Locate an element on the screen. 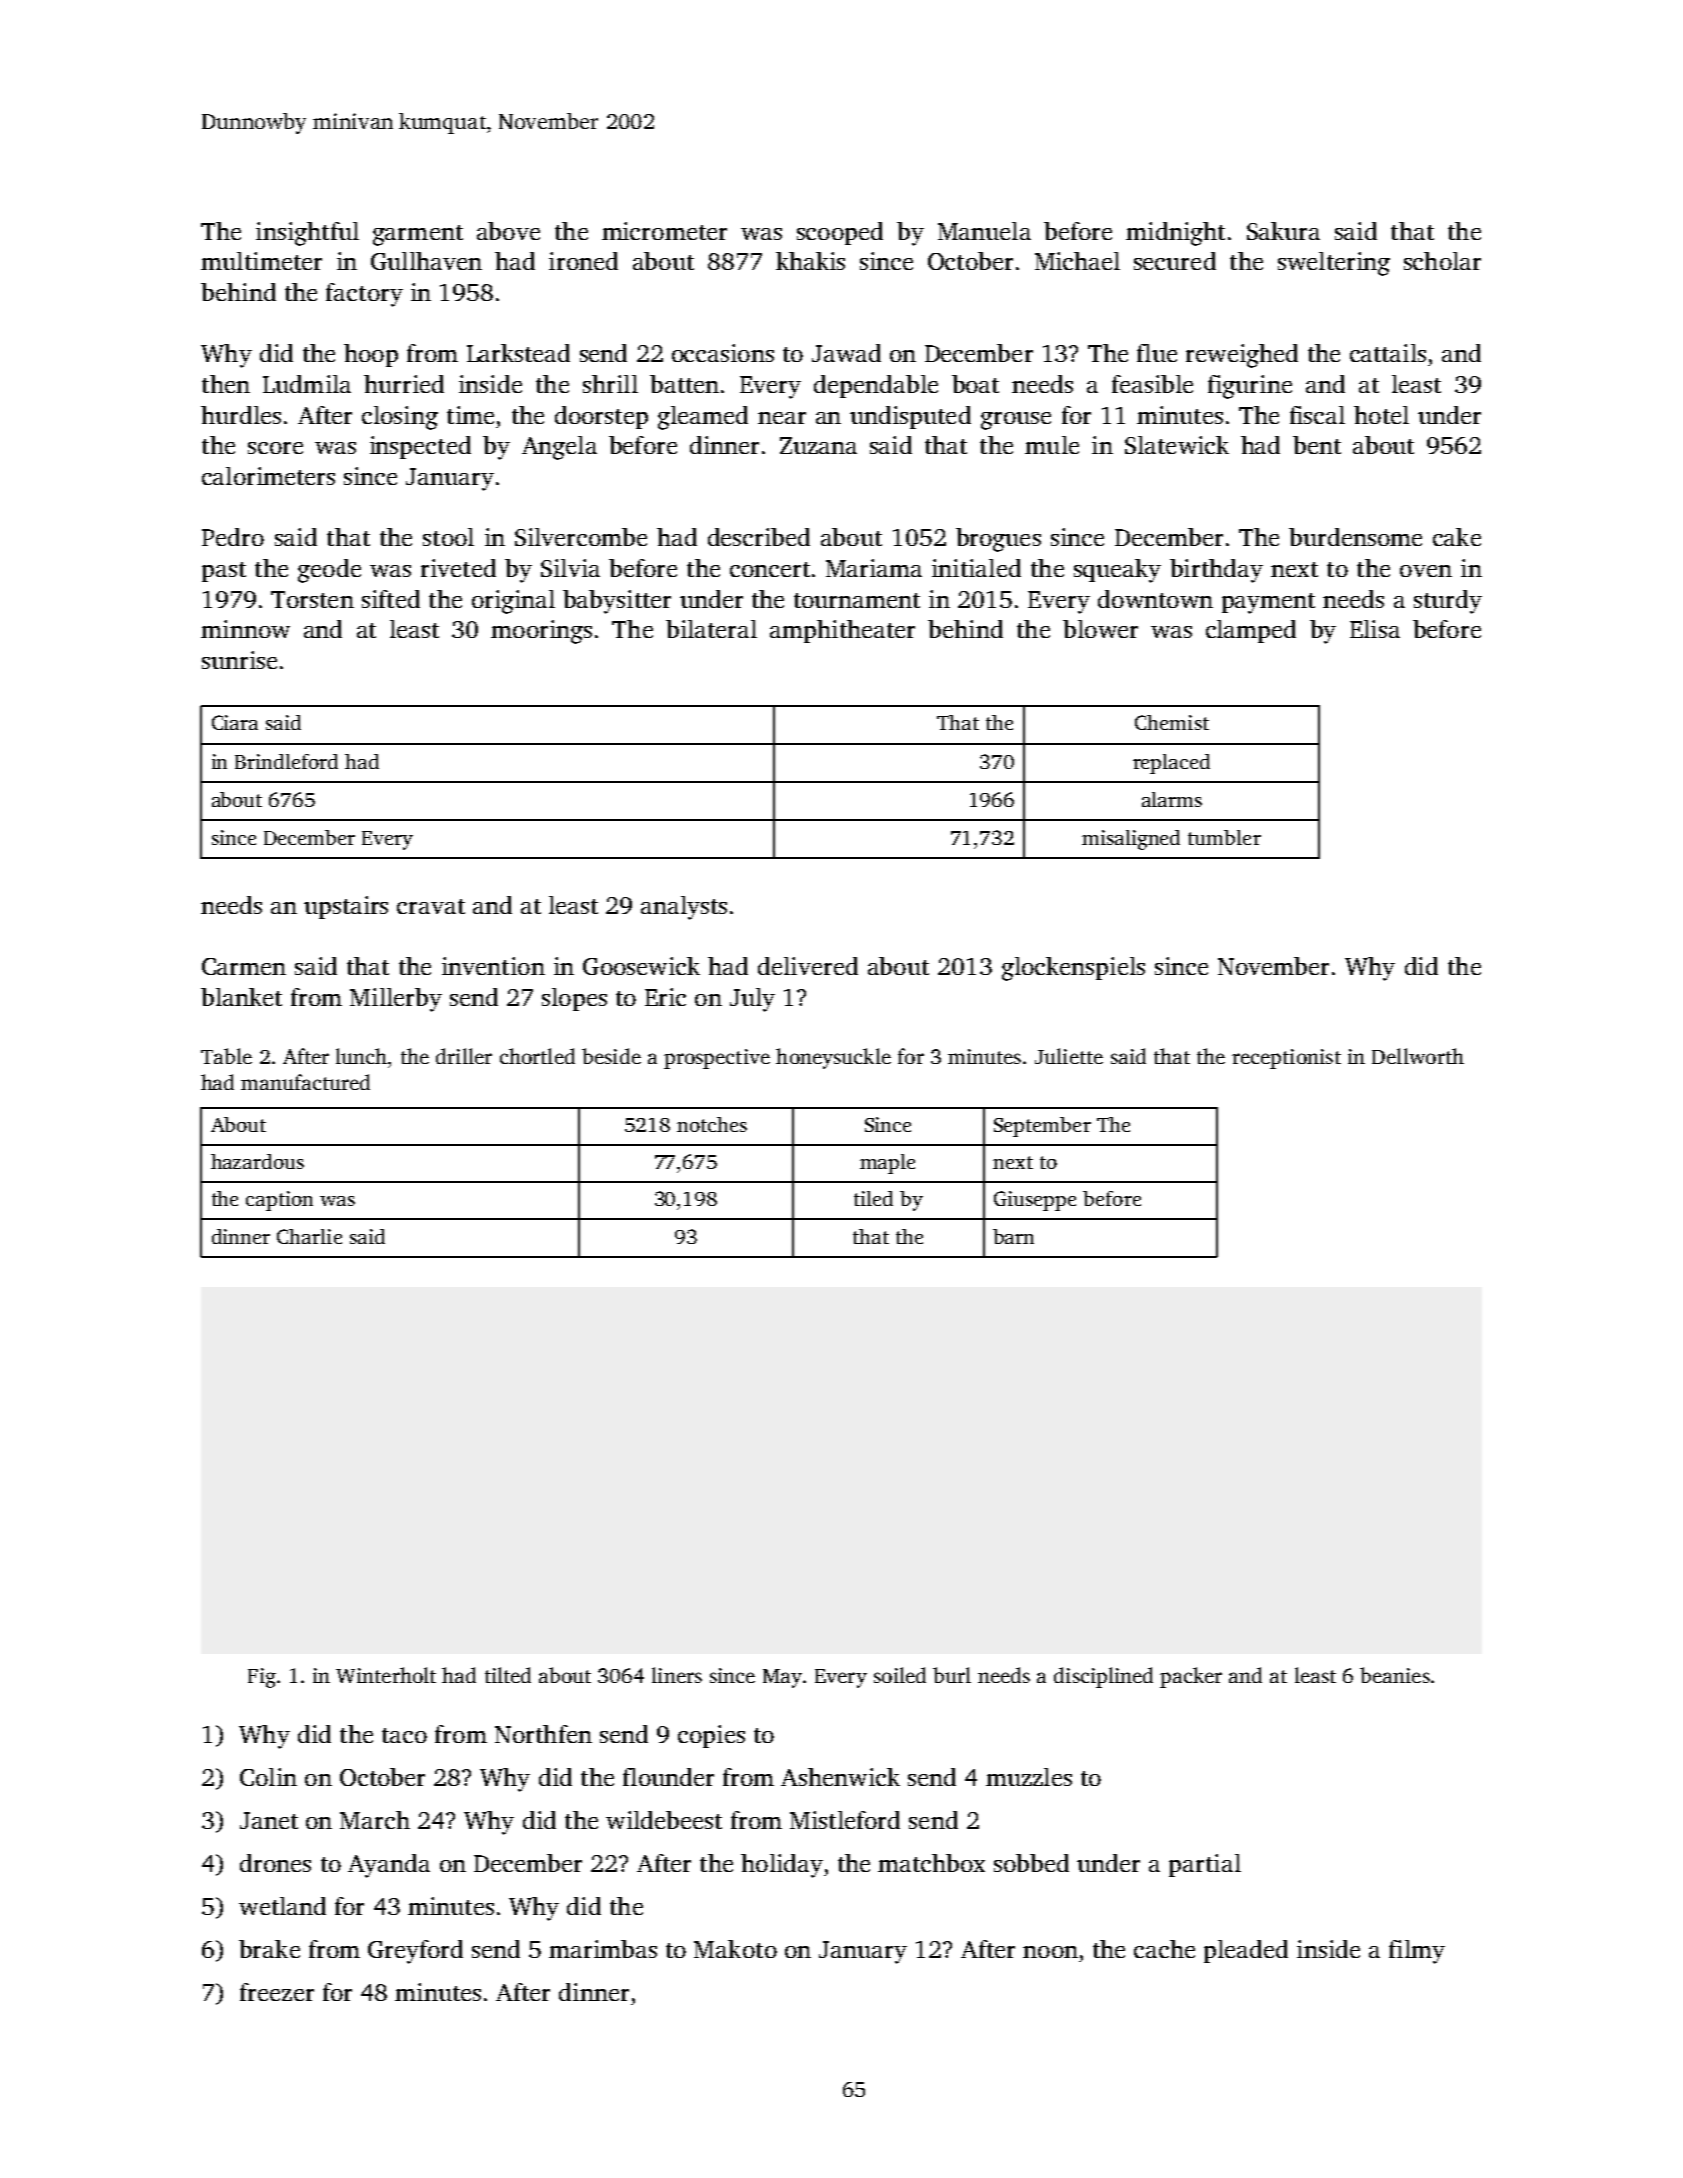 Image resolution: width=1683 pixels, height=2178 pixels. Chemist is located at coordinates (1172, 722).
